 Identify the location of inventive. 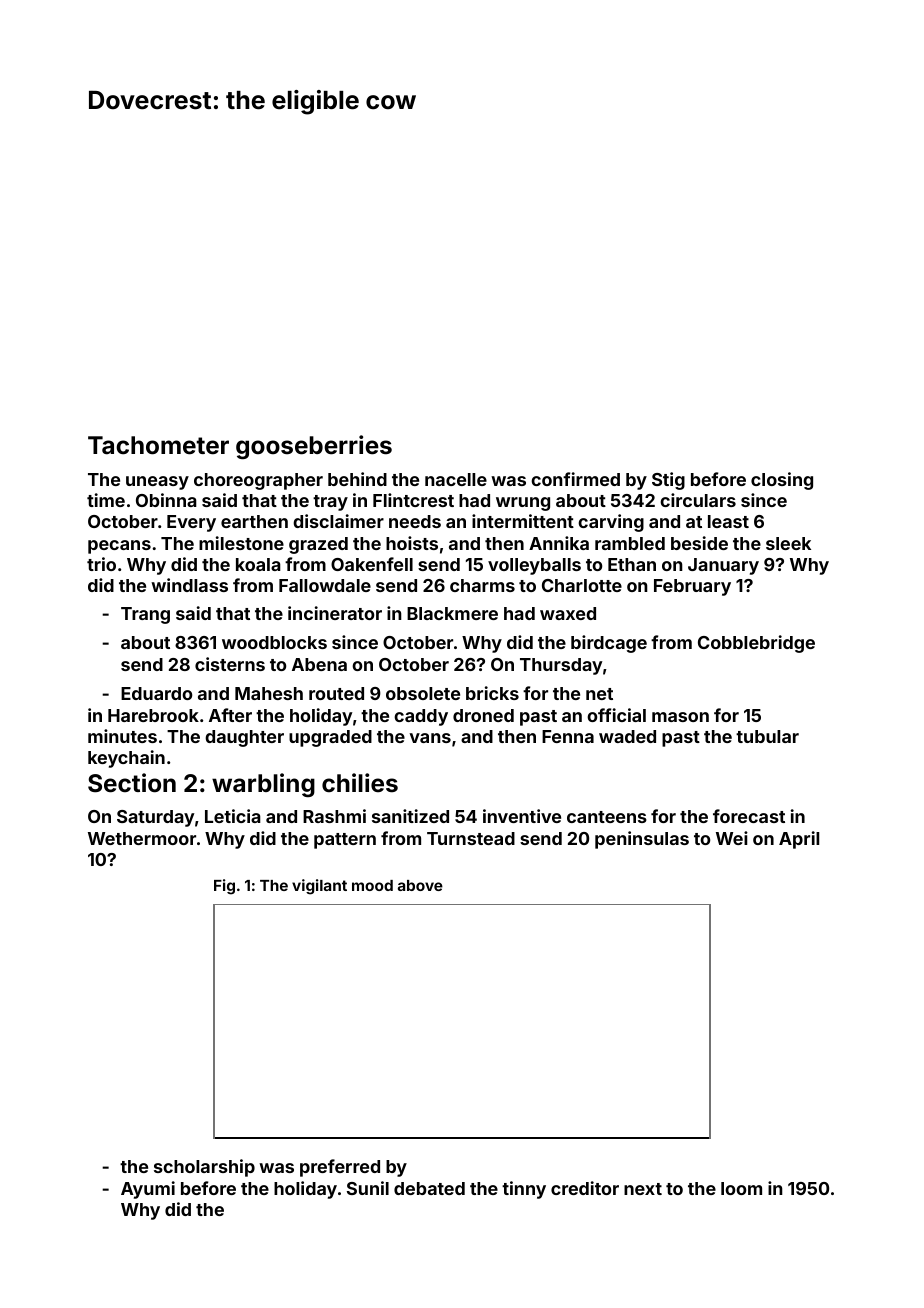
(522, 816).
